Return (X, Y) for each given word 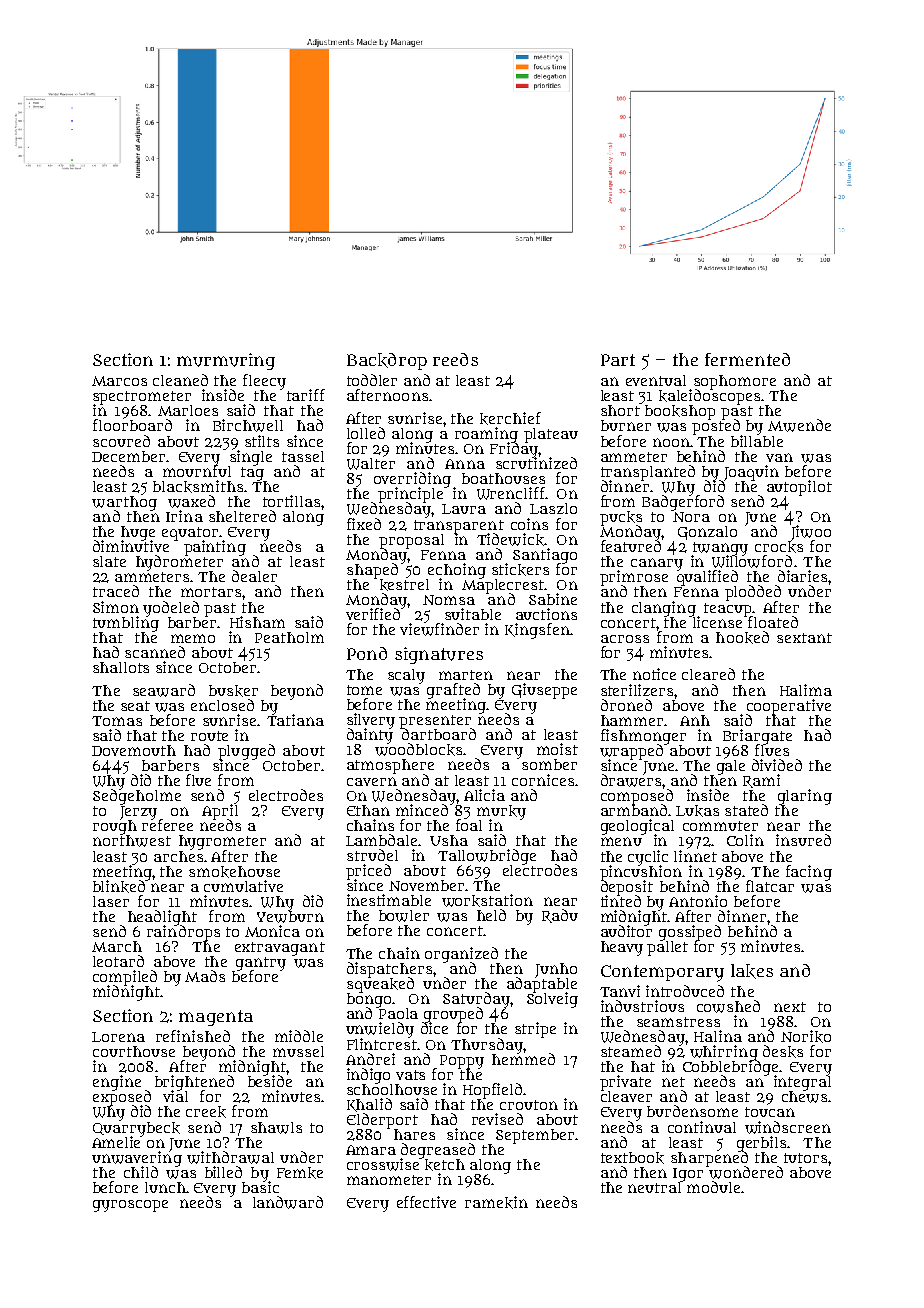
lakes (752, 971)
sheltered (242, 516)
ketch (445, 1165)
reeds (455, 359)
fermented (747, 359)
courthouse (134, 1051)
